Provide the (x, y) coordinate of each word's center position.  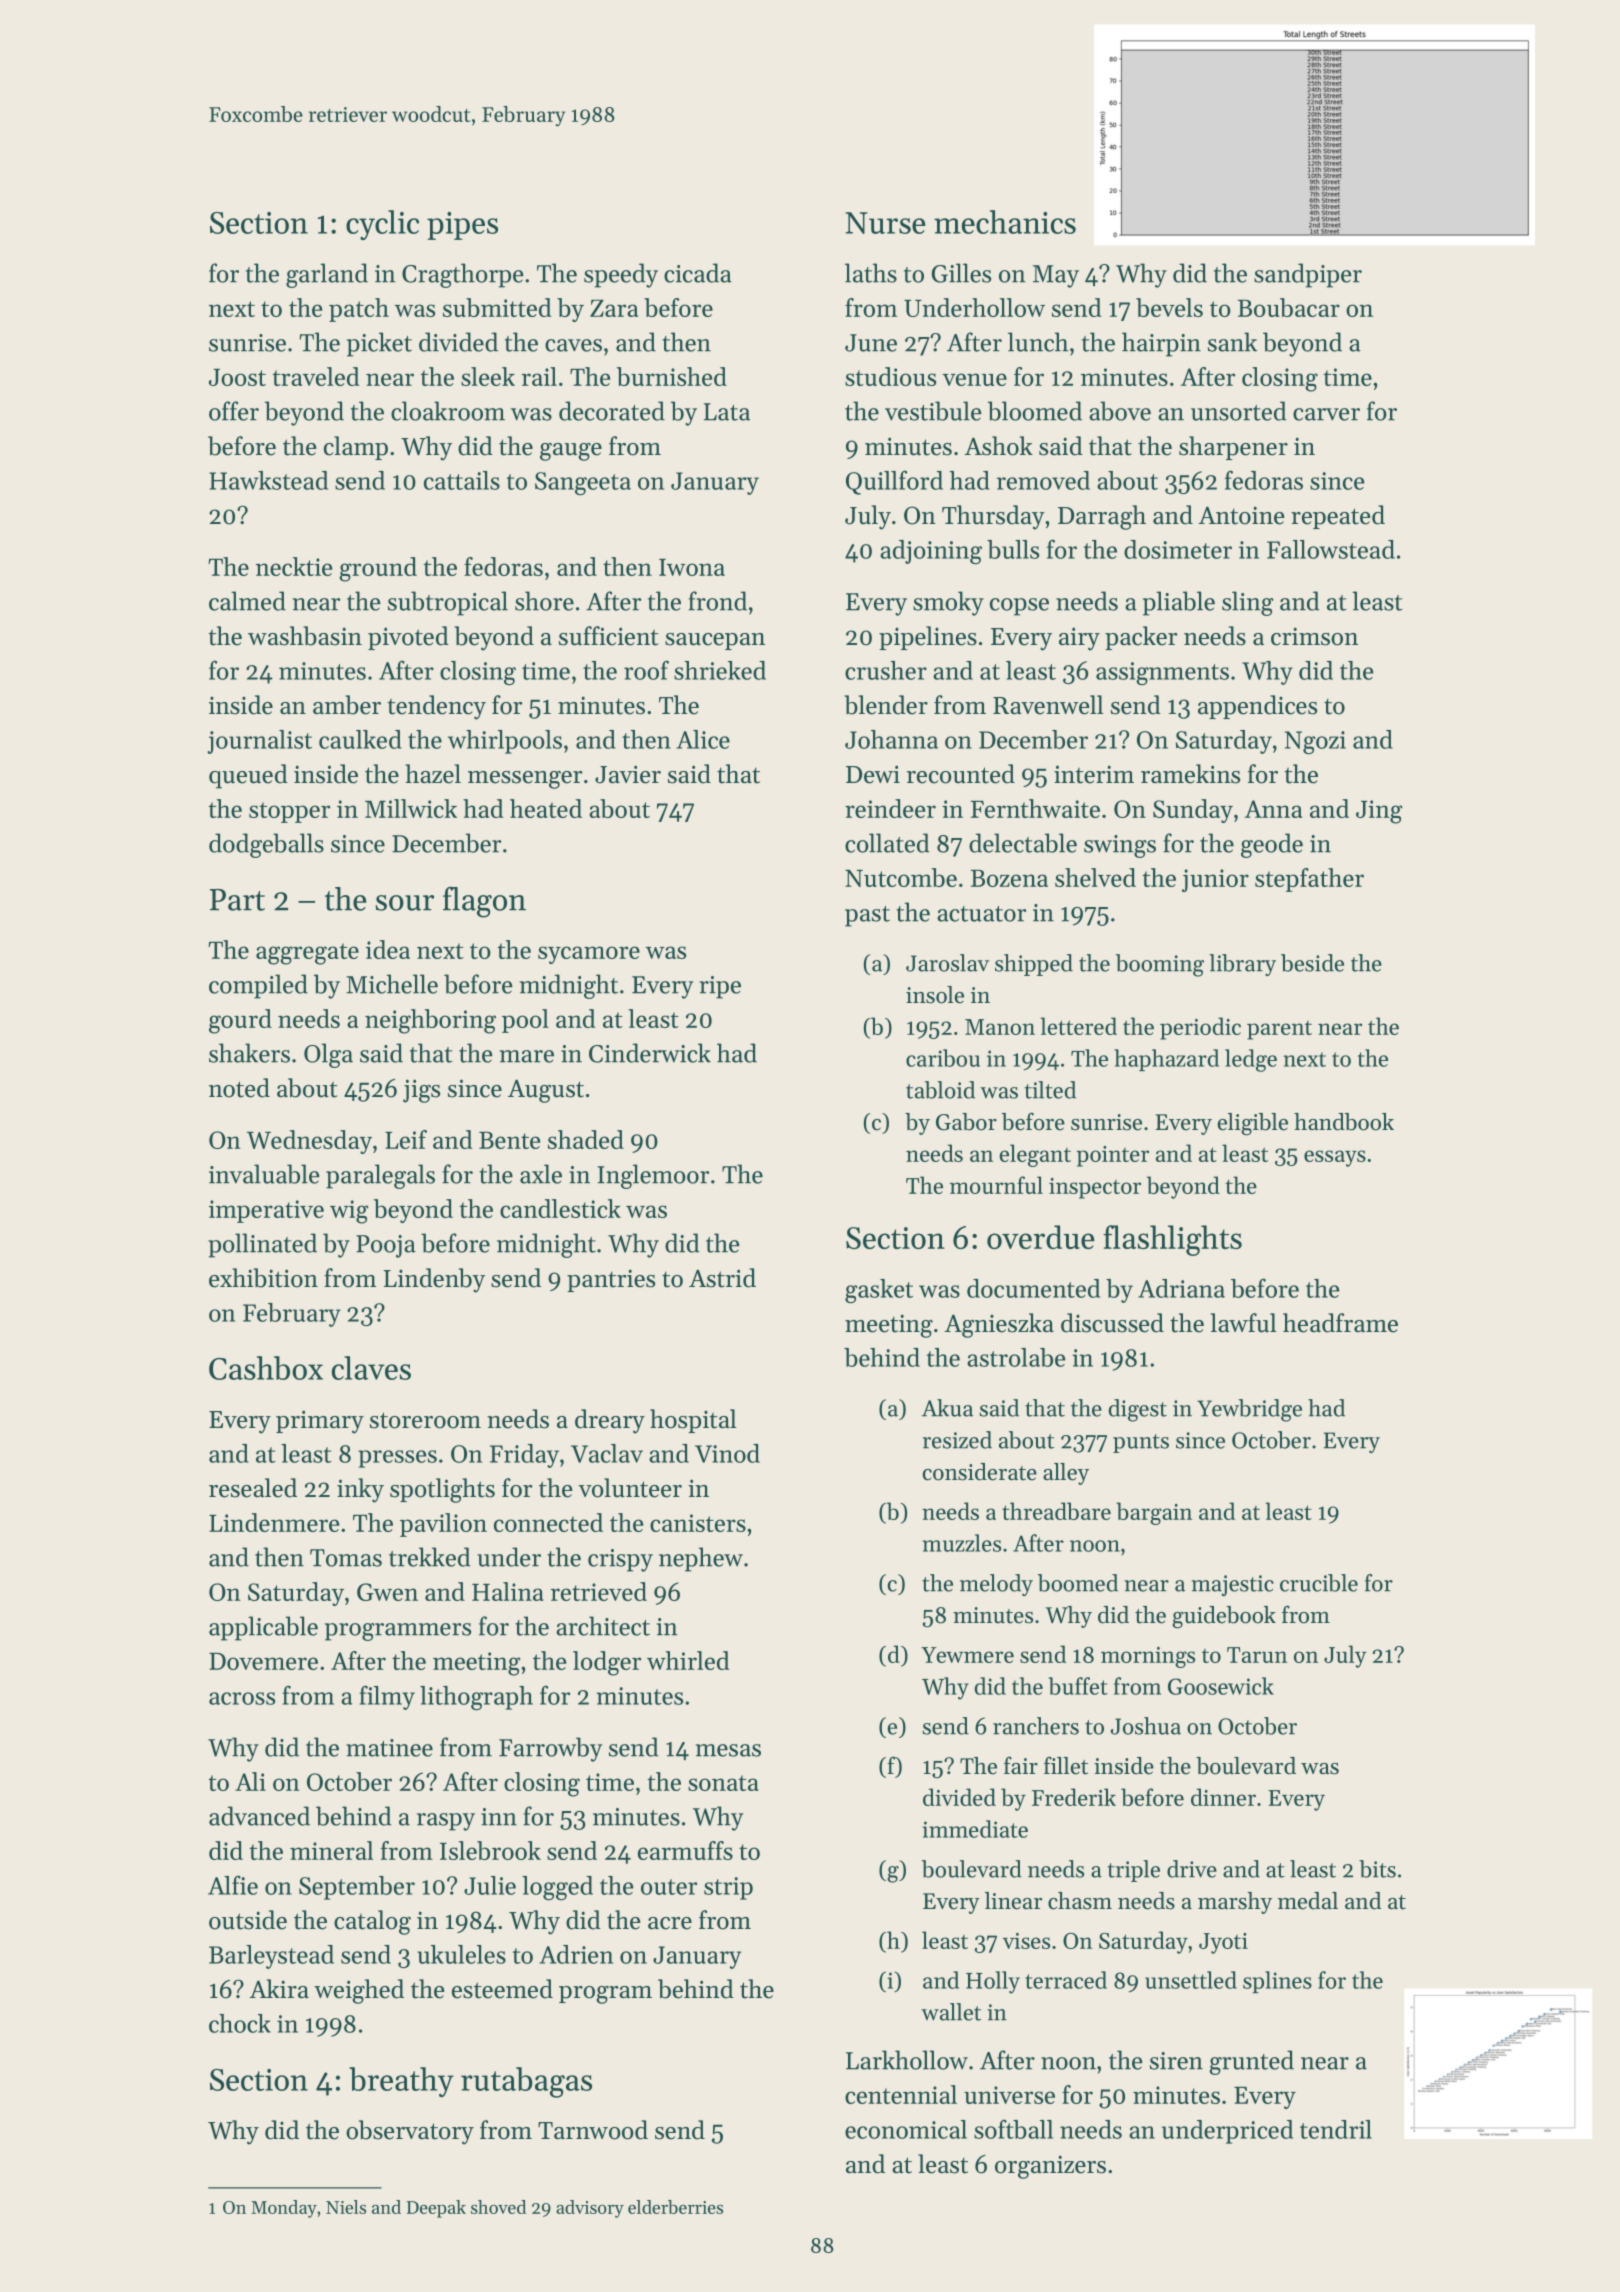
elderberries (675, 2207)
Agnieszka (999, 1325)
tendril (1336, 2129)
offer (234, 411)
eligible (1253, 1124)
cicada (698, 273)
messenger (525, 780)
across (242, 1698)
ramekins (1190, 774)
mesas (728, 1750)
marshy (1235, 1903)
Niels (346, 2207)
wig (349, 1212)
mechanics (1005, 222)
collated (887, 843)
